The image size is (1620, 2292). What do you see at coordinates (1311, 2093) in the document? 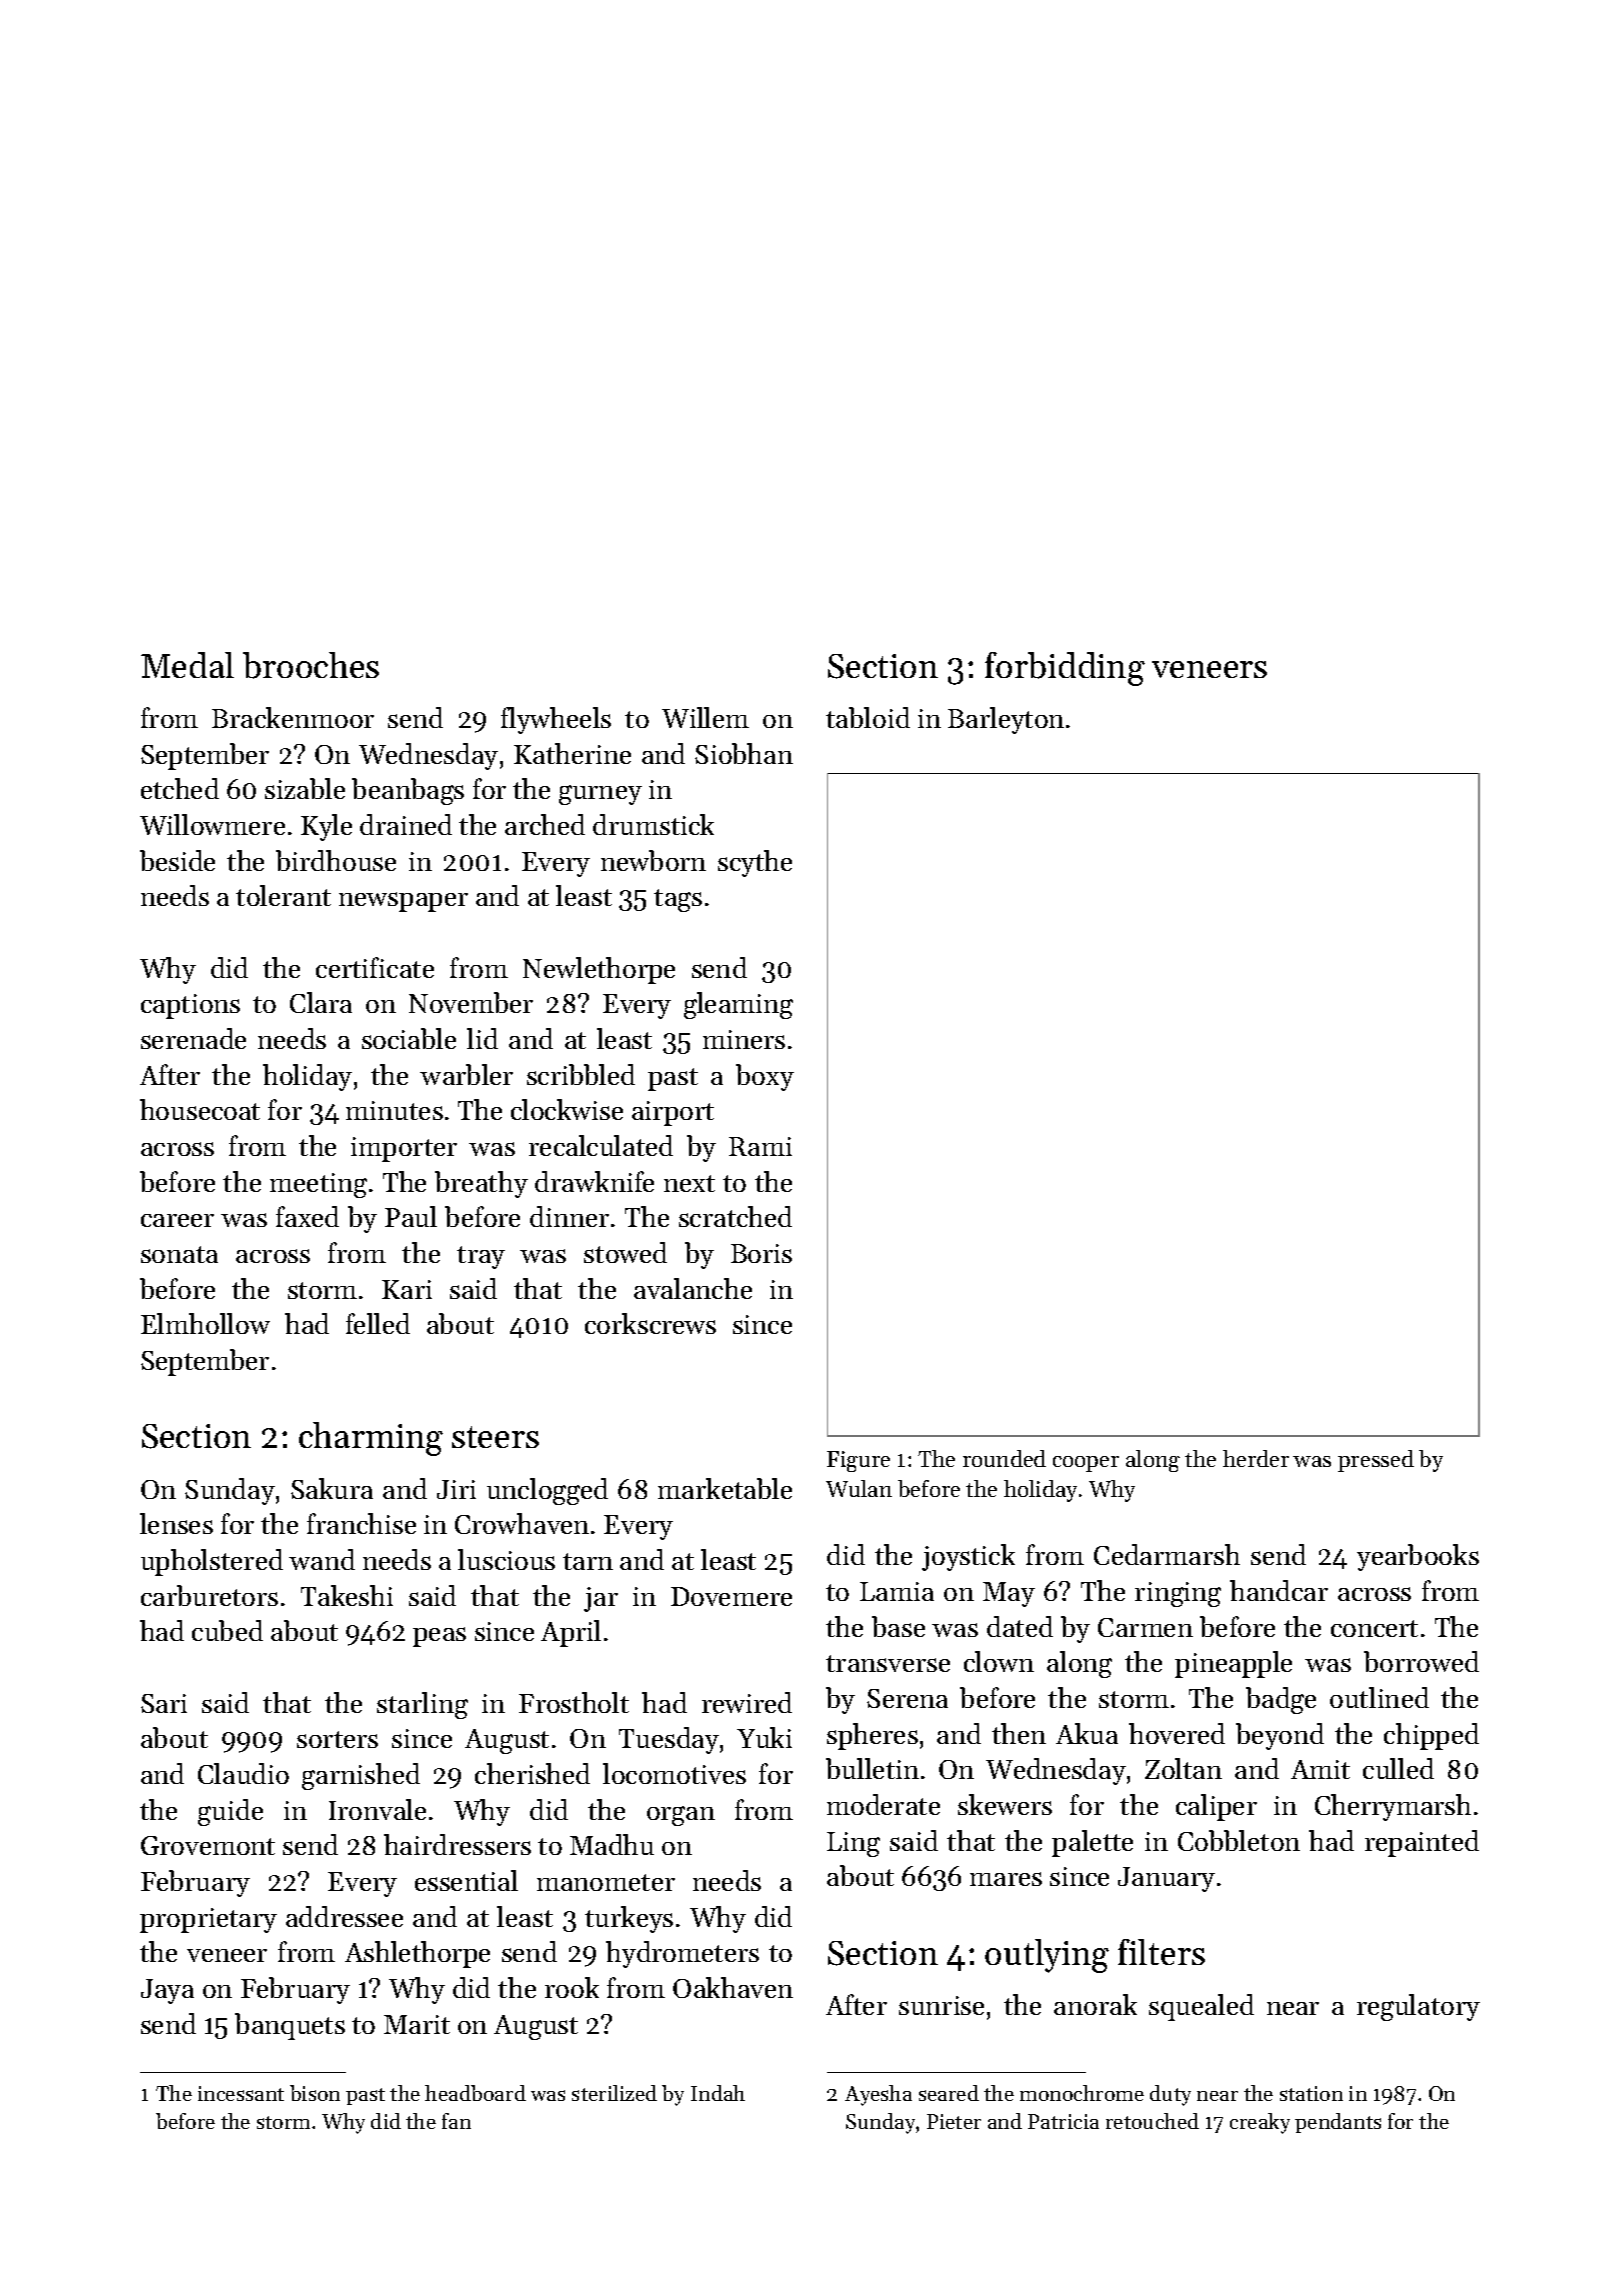
I see `station` at bounding box center [1311, 2093].
